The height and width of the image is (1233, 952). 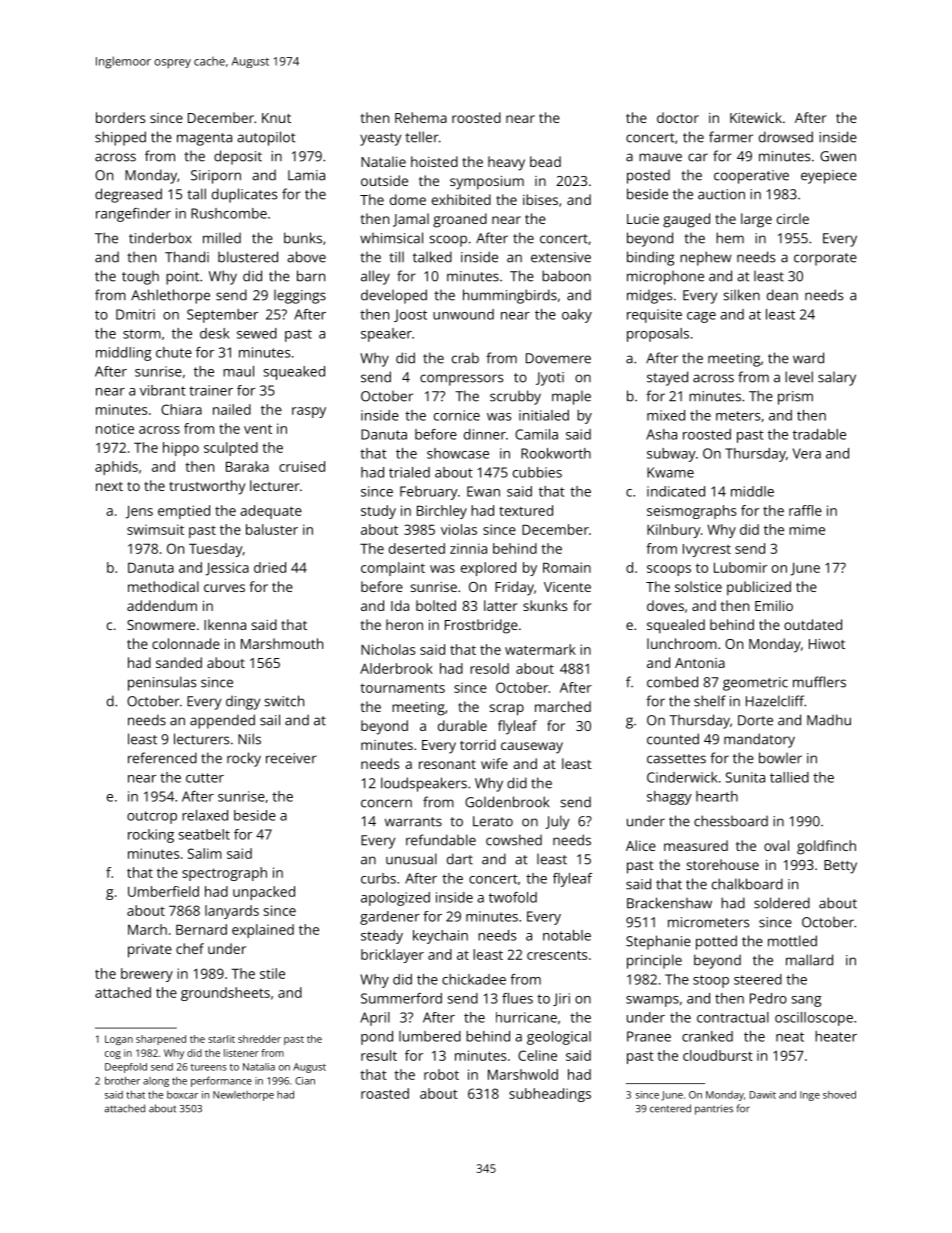 I want to click on latter, so click(x=501, y=605).
